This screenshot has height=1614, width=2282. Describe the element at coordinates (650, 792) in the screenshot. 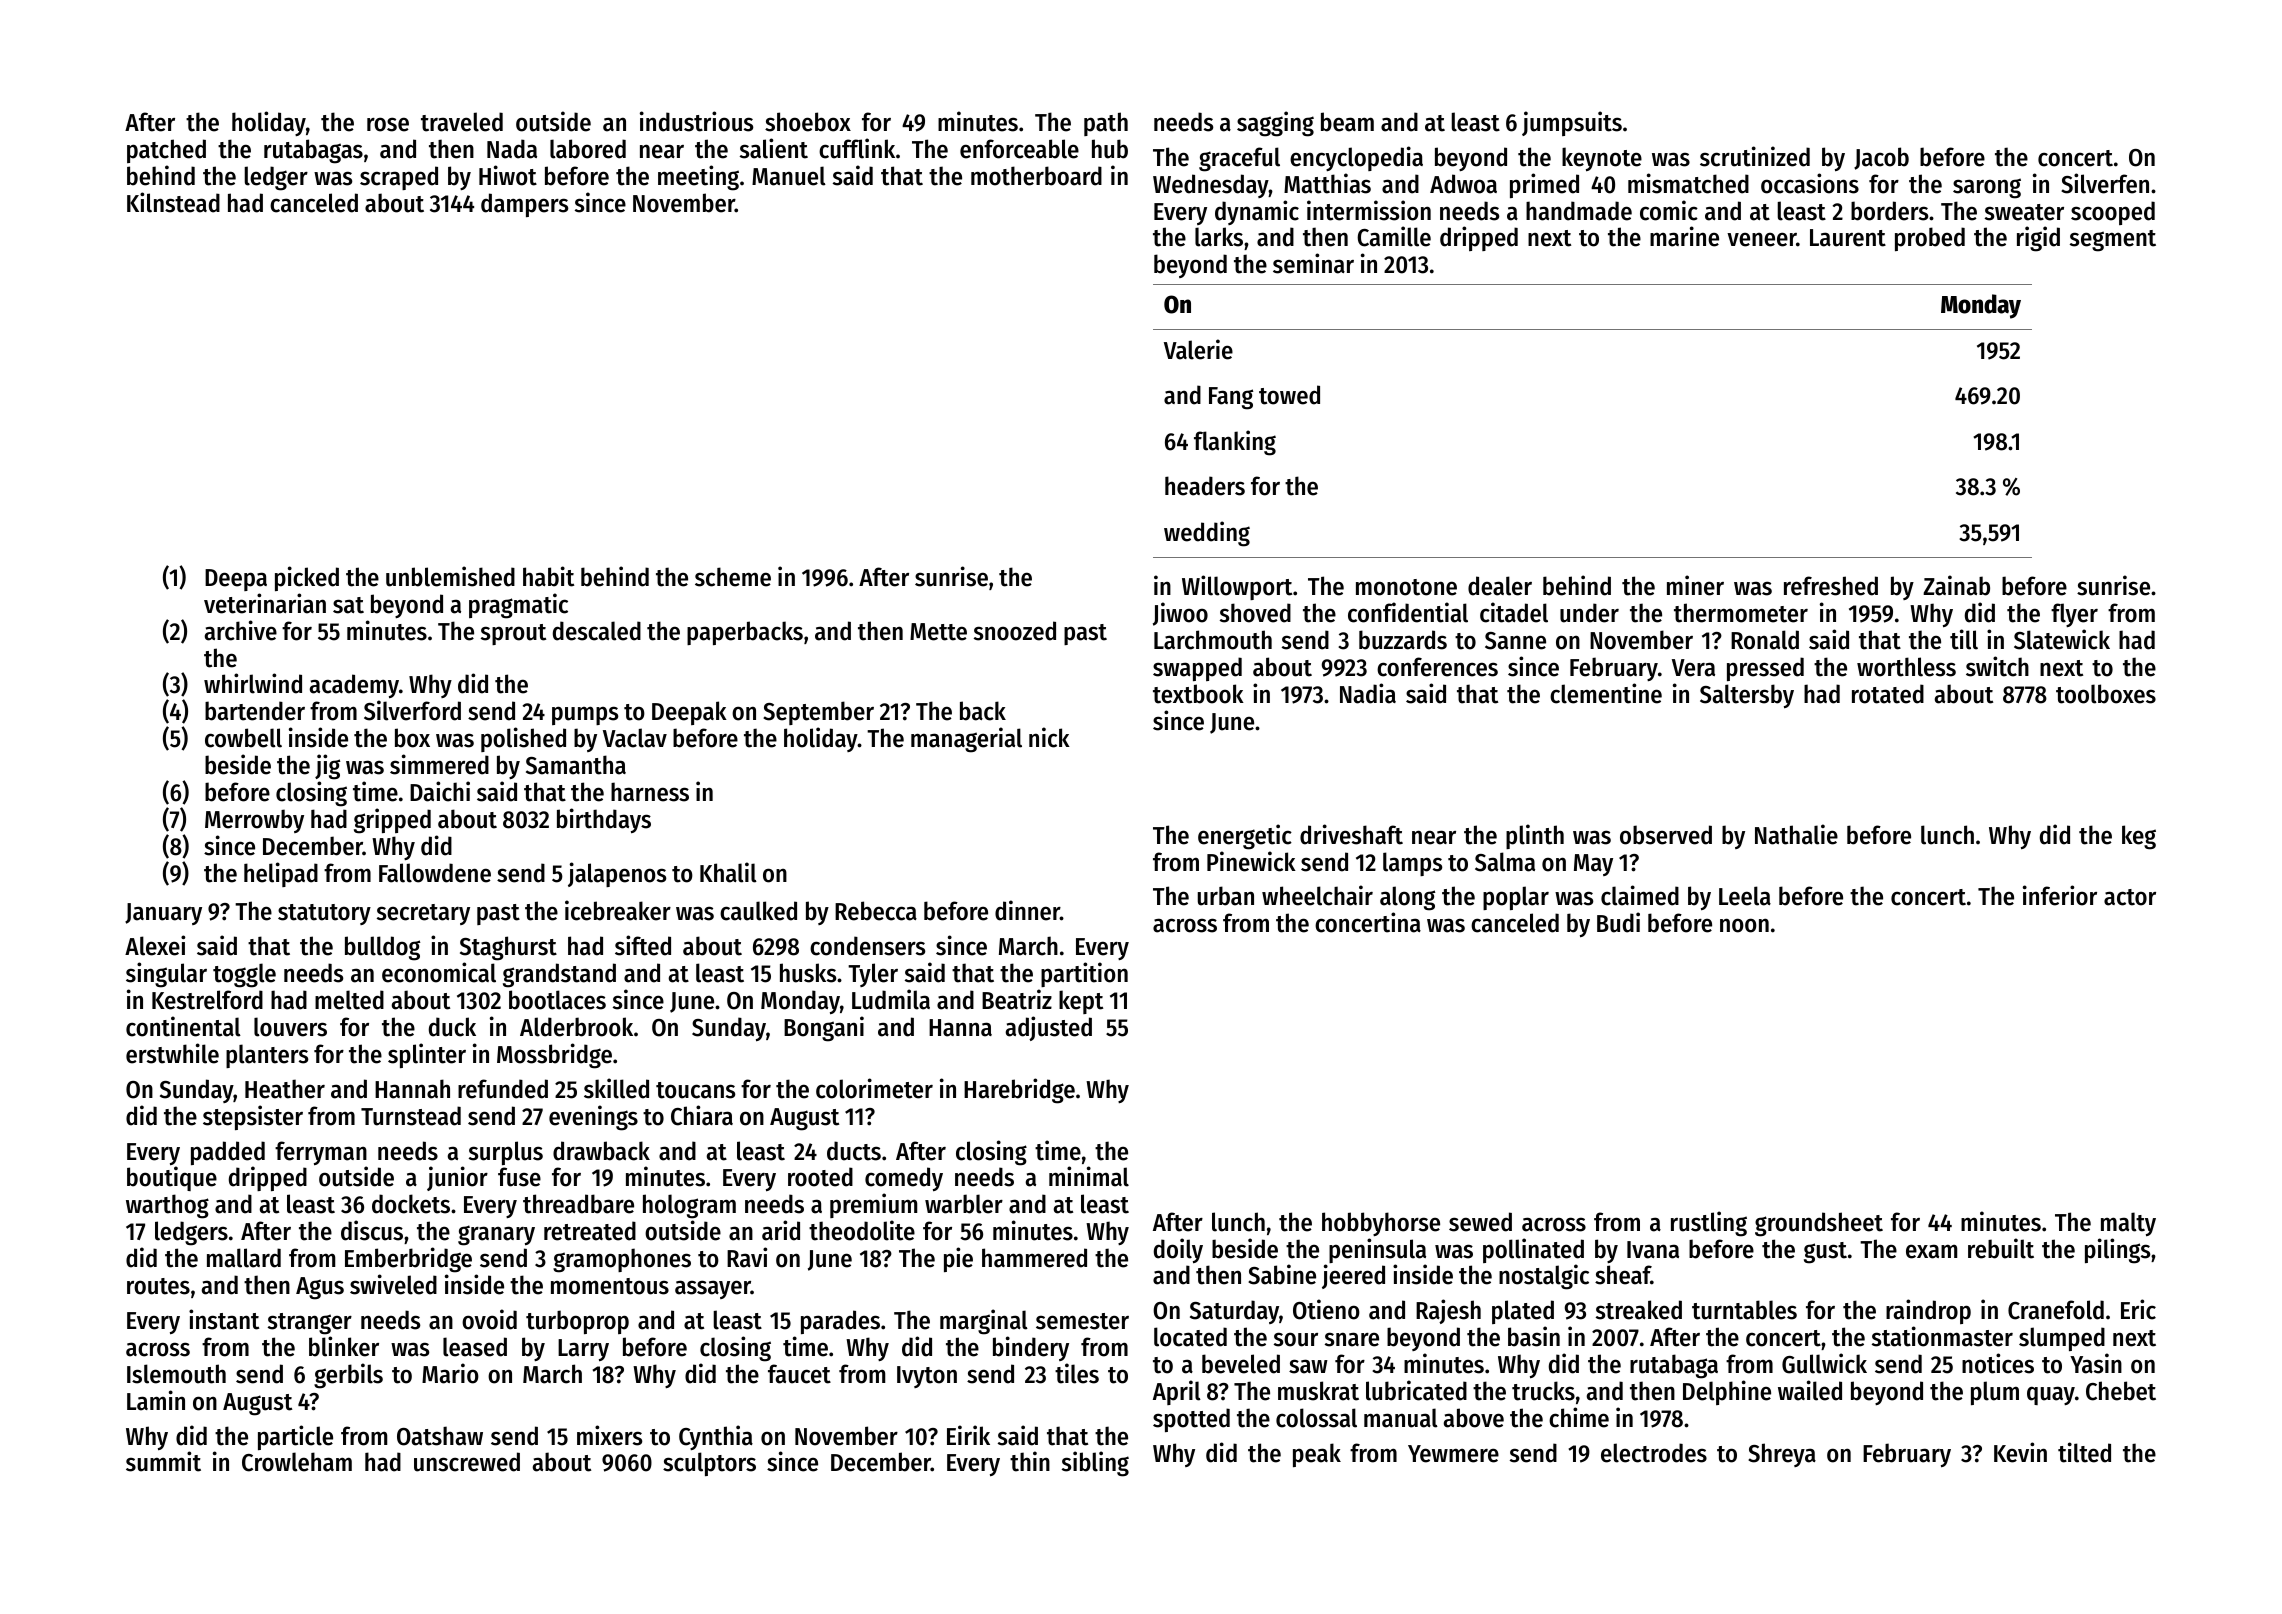

I see `harness` at that location.
